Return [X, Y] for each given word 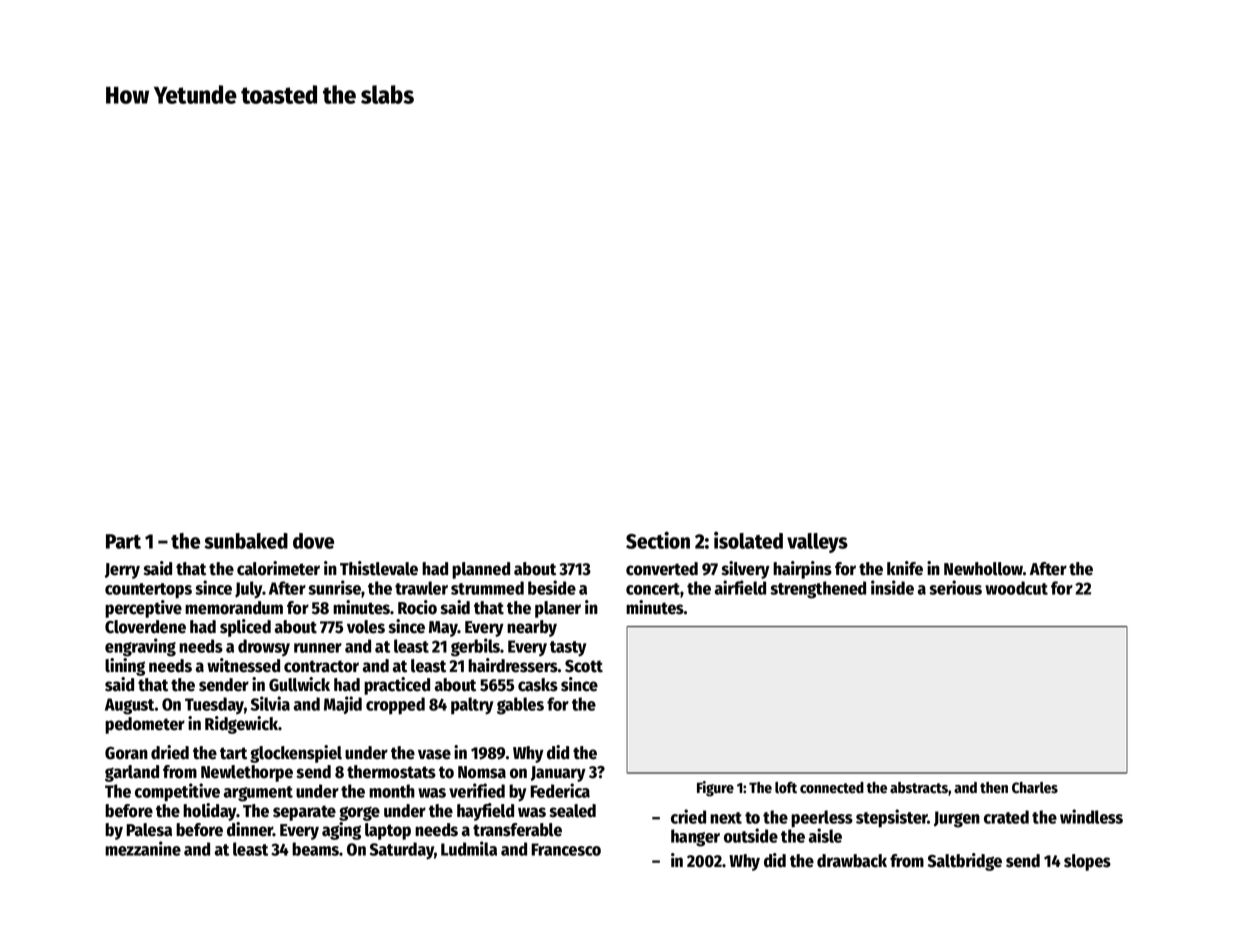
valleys [817, 543]
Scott [584, 666]
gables [520, 706]
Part [123, 541]
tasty [568, 649]
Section [658, 540]
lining [125, 667]
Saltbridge [965, 862]
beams [315, 849]
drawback [852, 861]
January [558, 774]
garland [132, 773]
